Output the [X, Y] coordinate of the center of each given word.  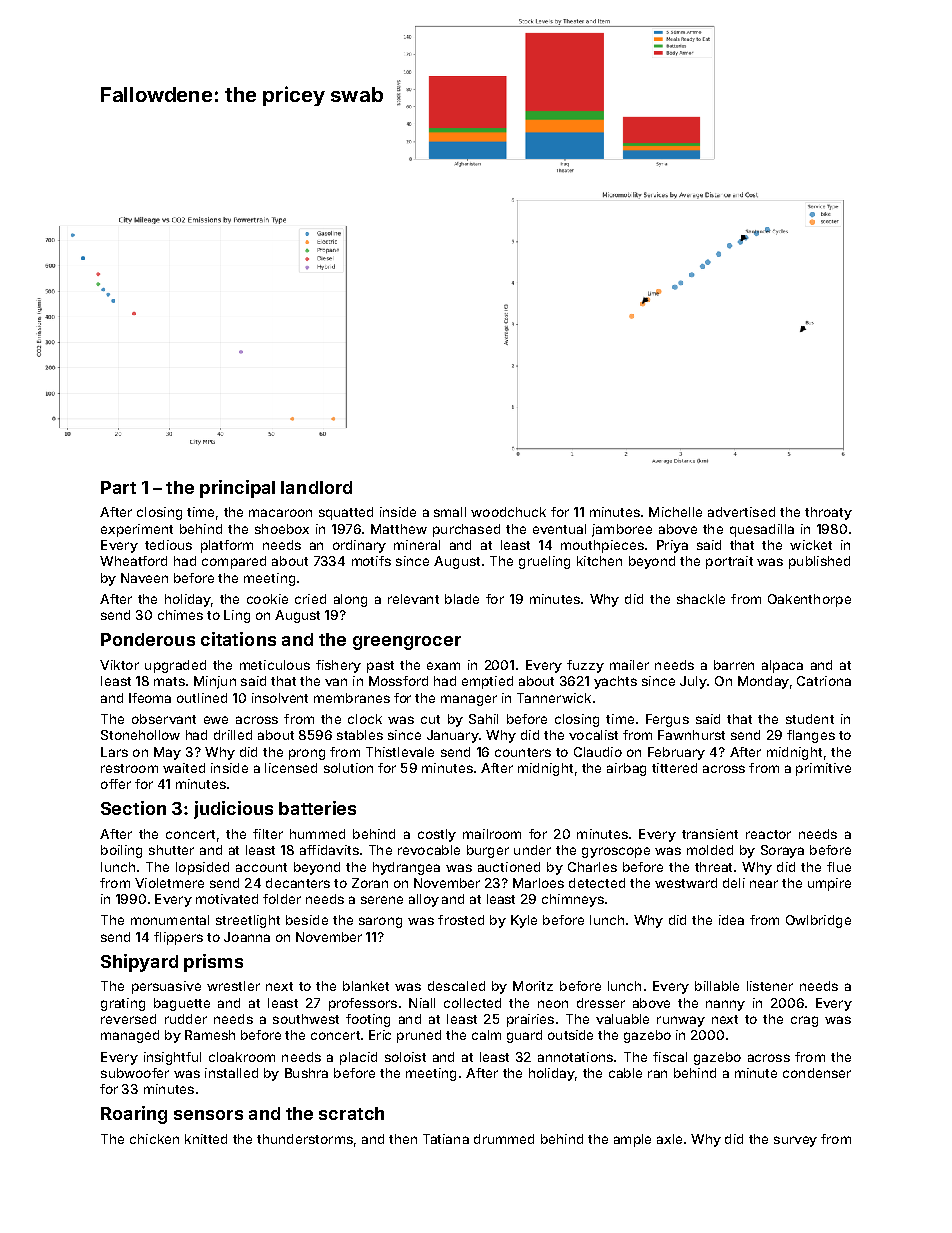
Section [133, 808]
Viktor [119, 665]
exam [443, 666]
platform [227, 546]
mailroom [492, 834]
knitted [206, 1139]
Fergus [667, 720]
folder [282, 899]
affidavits [329, 850]
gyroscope [616, 852]
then [403, 1139]
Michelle [675, 512]
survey [795, 1141]
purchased [466, 530]
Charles [592, 867]
